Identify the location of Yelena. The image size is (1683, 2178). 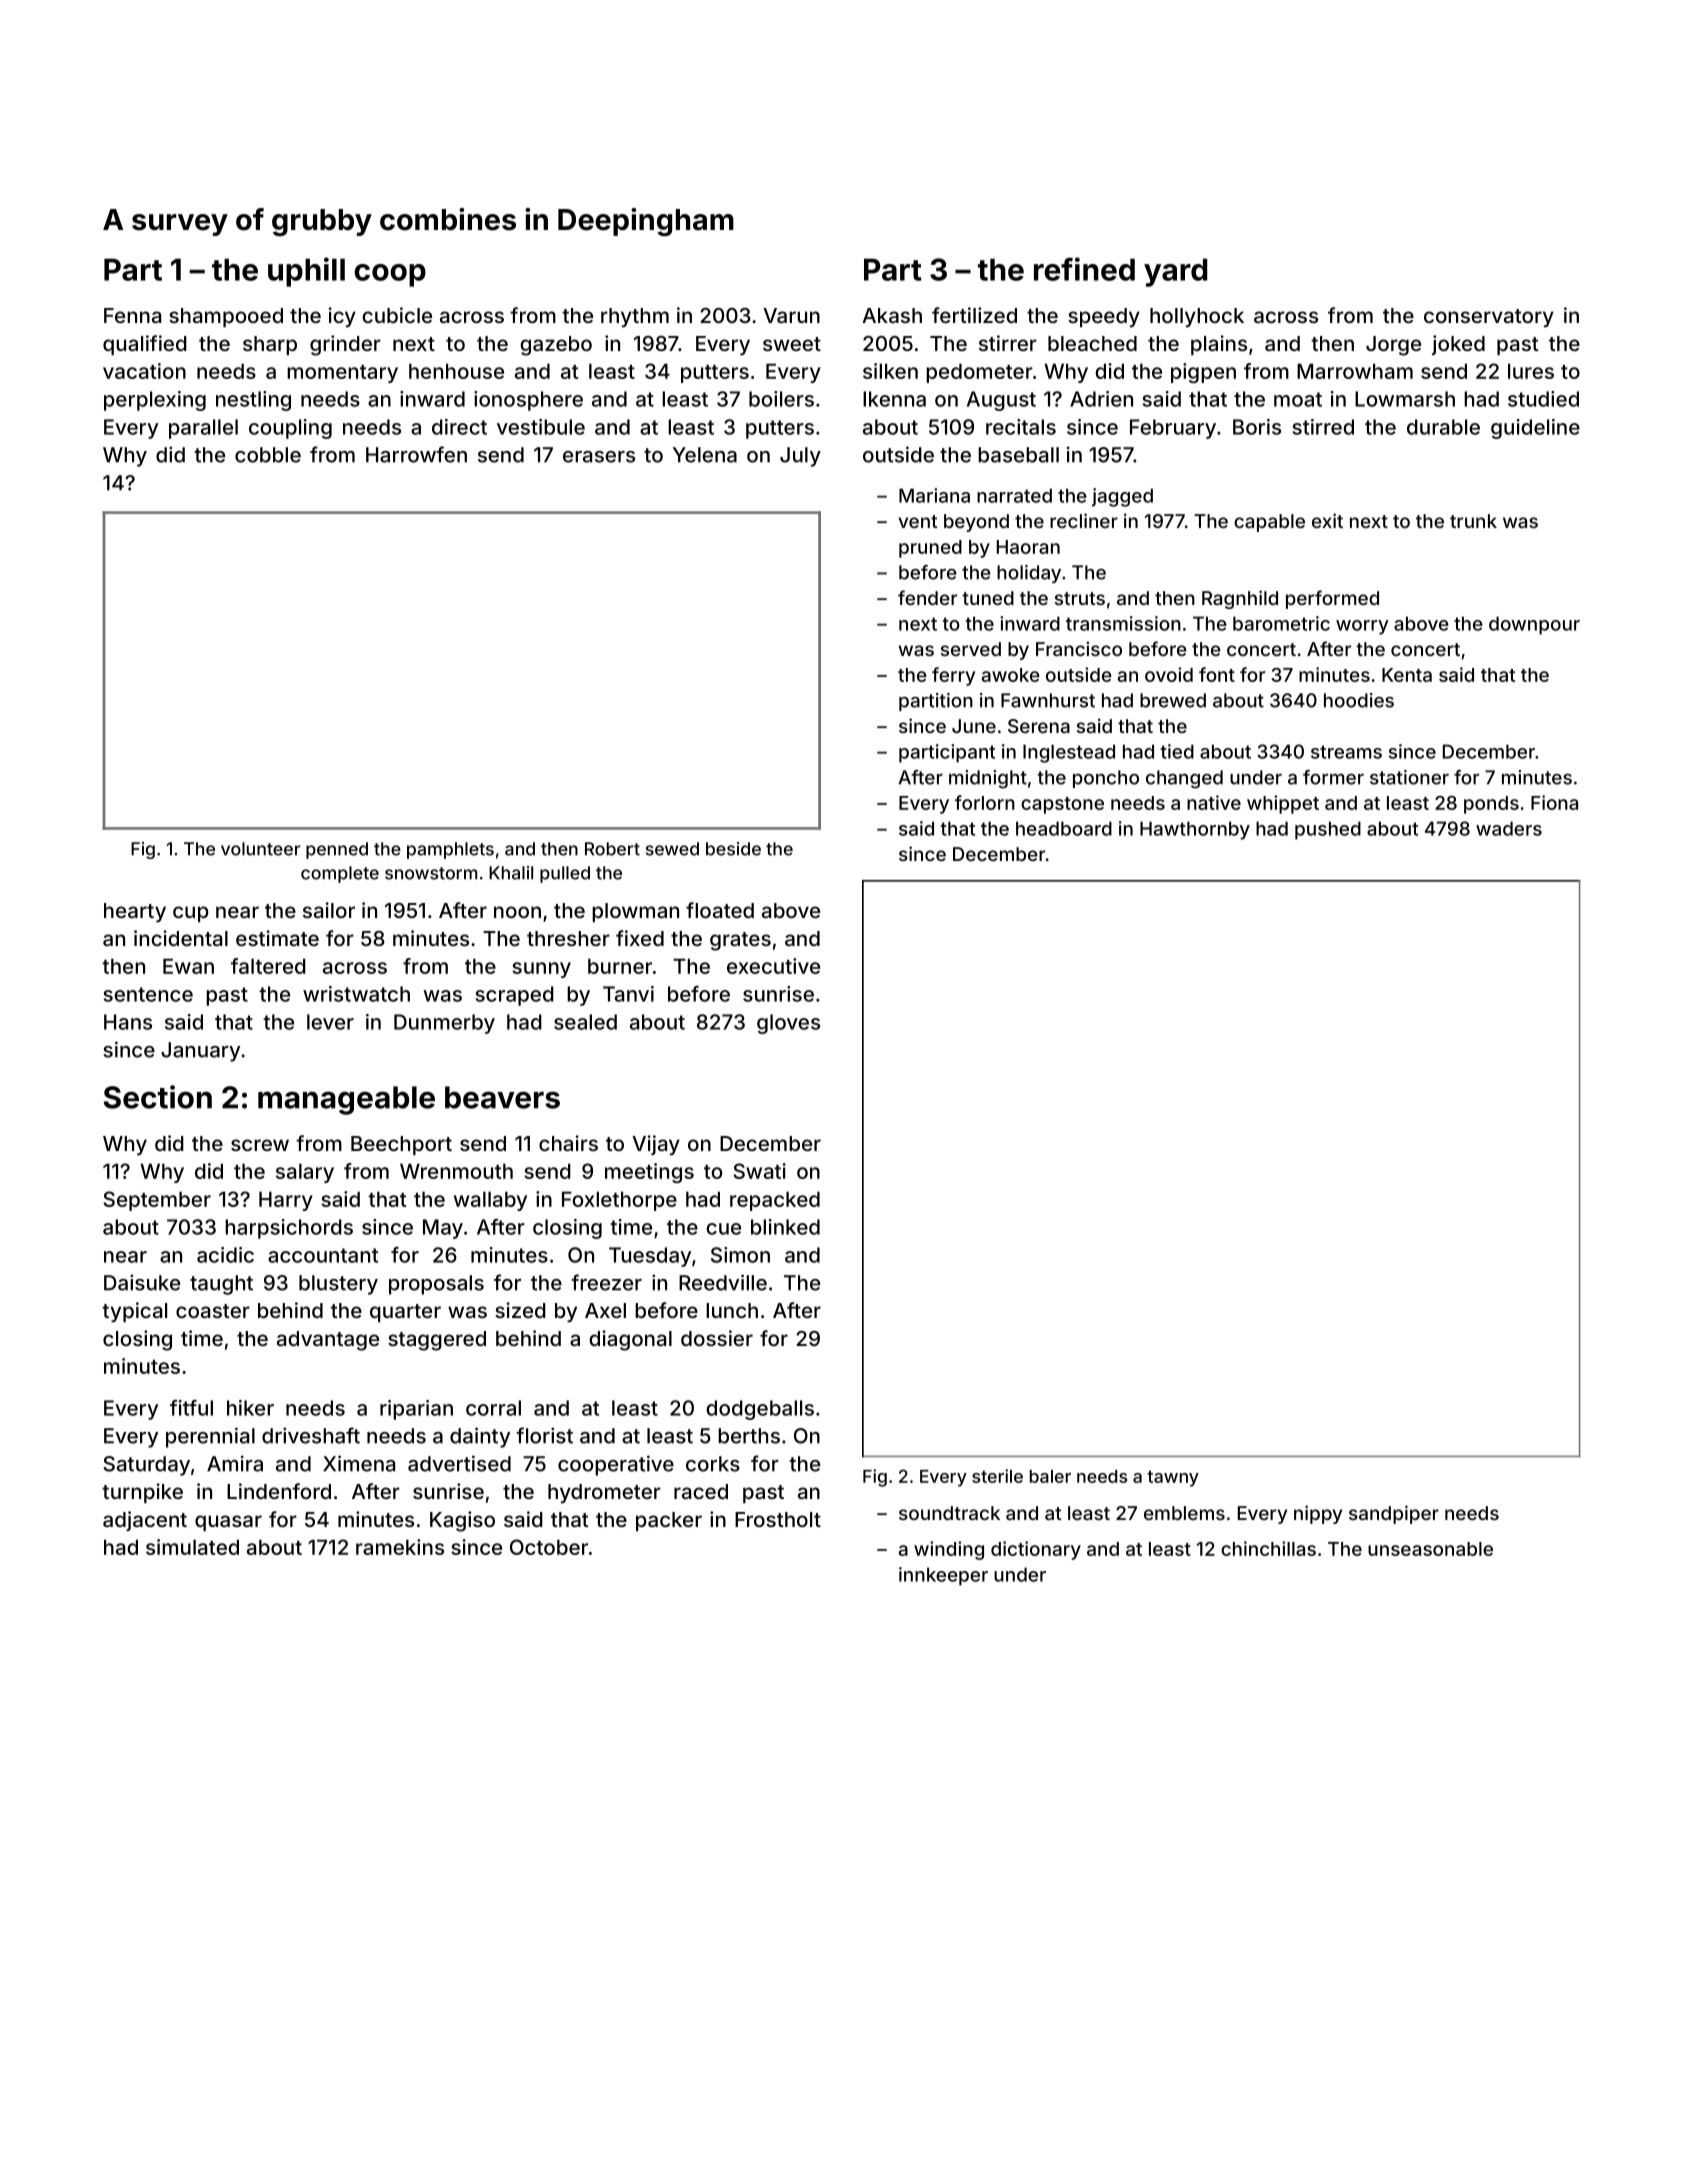
(705, 455).
